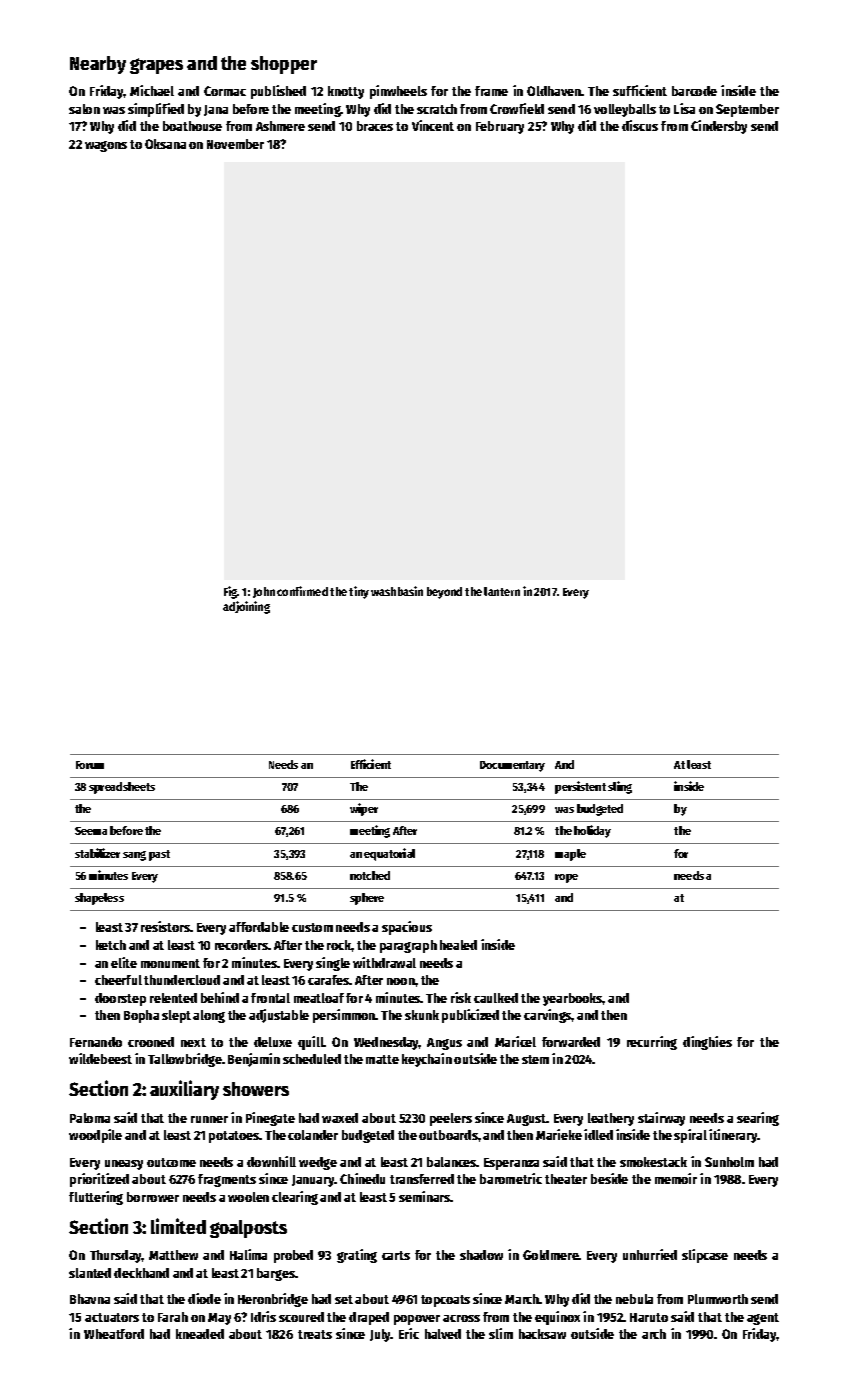  I want to click on sling, so click(620, 787).
